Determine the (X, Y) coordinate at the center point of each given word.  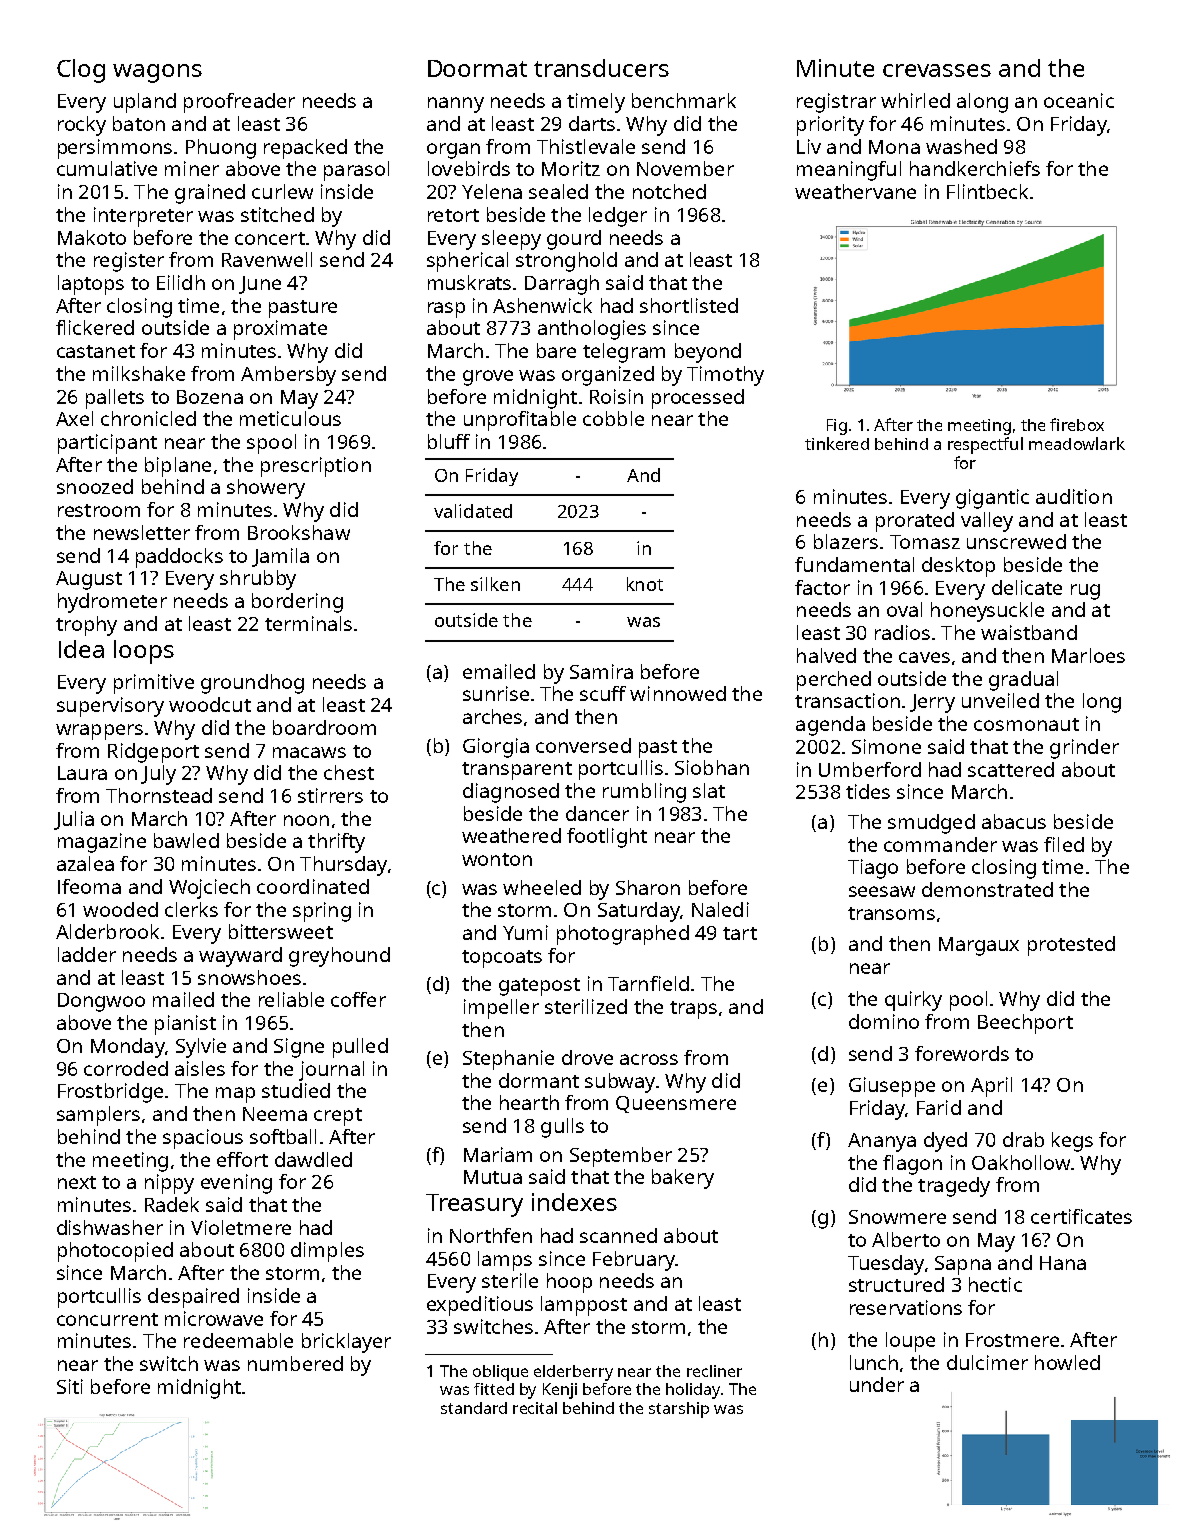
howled (1067, 1362)
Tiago (873, 869)
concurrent (107, 1319)
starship (679, 1410)
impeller (501, 1009)
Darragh (562, 285)
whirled (915, 100)
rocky (82, 126)
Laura (82, 773)
